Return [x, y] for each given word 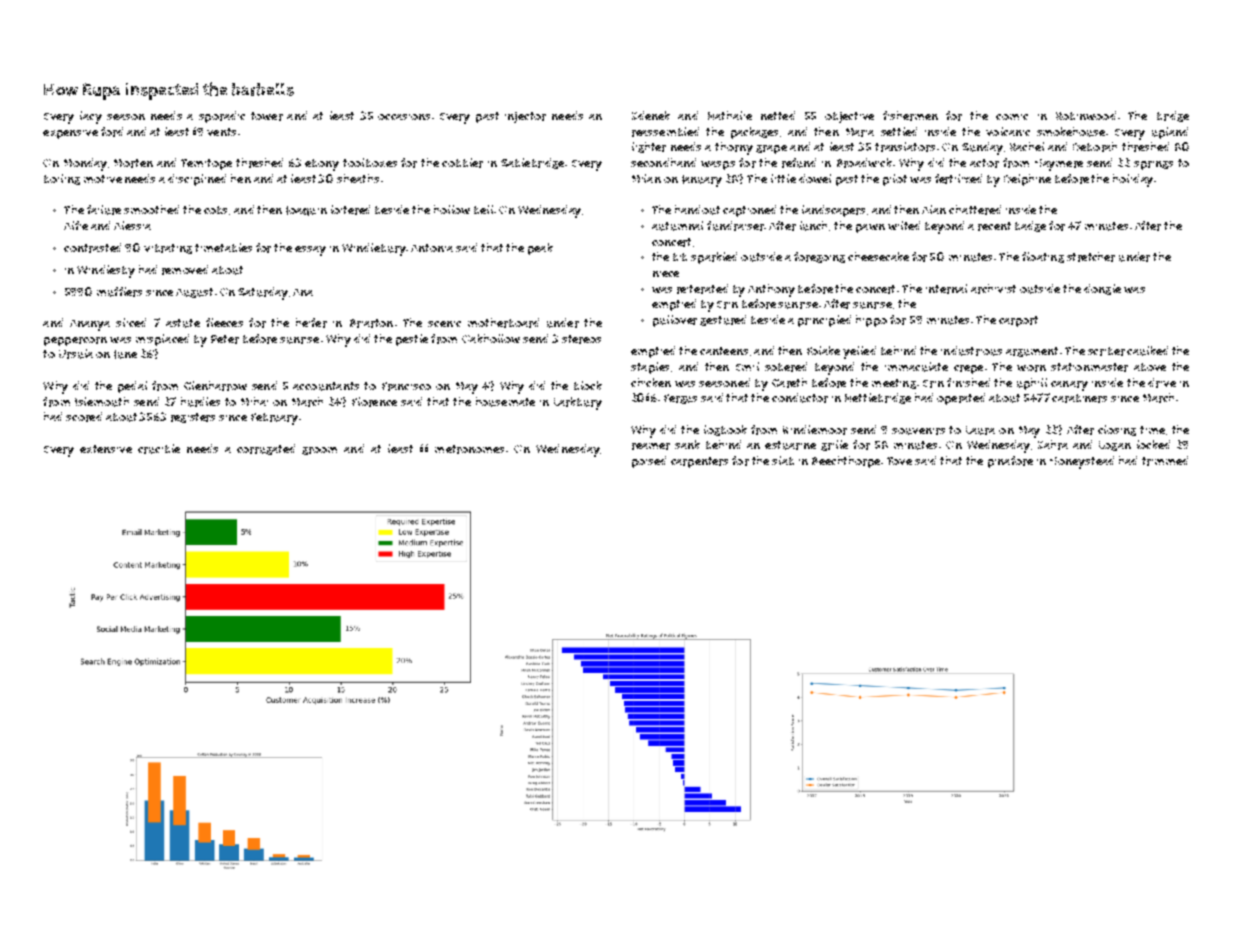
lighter [649, 147]
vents [221, 132]
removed [185, 270]
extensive [106, 449]
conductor [800, 398]
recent [994, 226]
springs [1153, 165]
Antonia [432, 248]
